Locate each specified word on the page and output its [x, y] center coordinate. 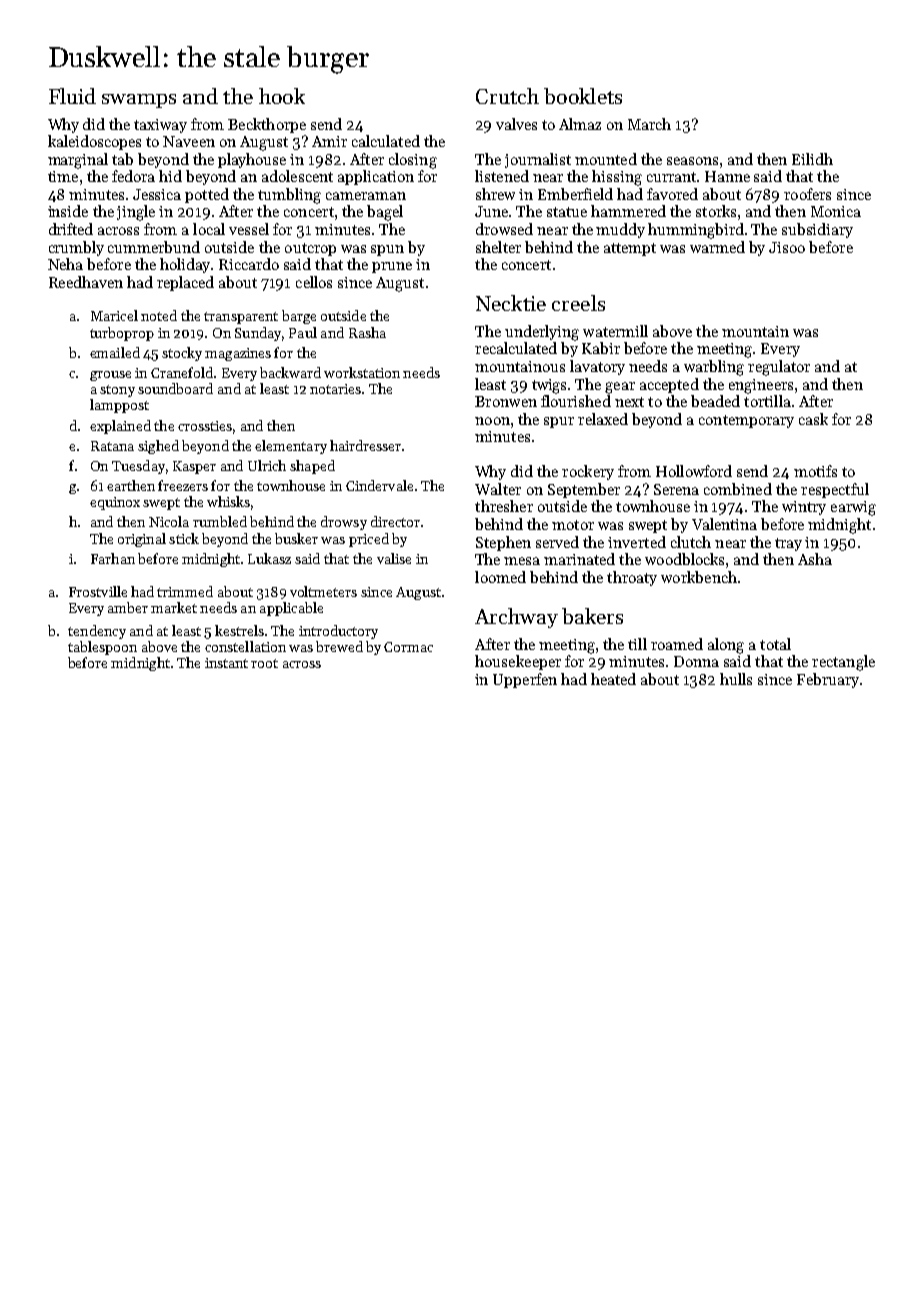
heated [613, 679]
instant [226, 663]
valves [516, 124]
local [209, 229]
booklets [583, 96]
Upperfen [525, 680]
